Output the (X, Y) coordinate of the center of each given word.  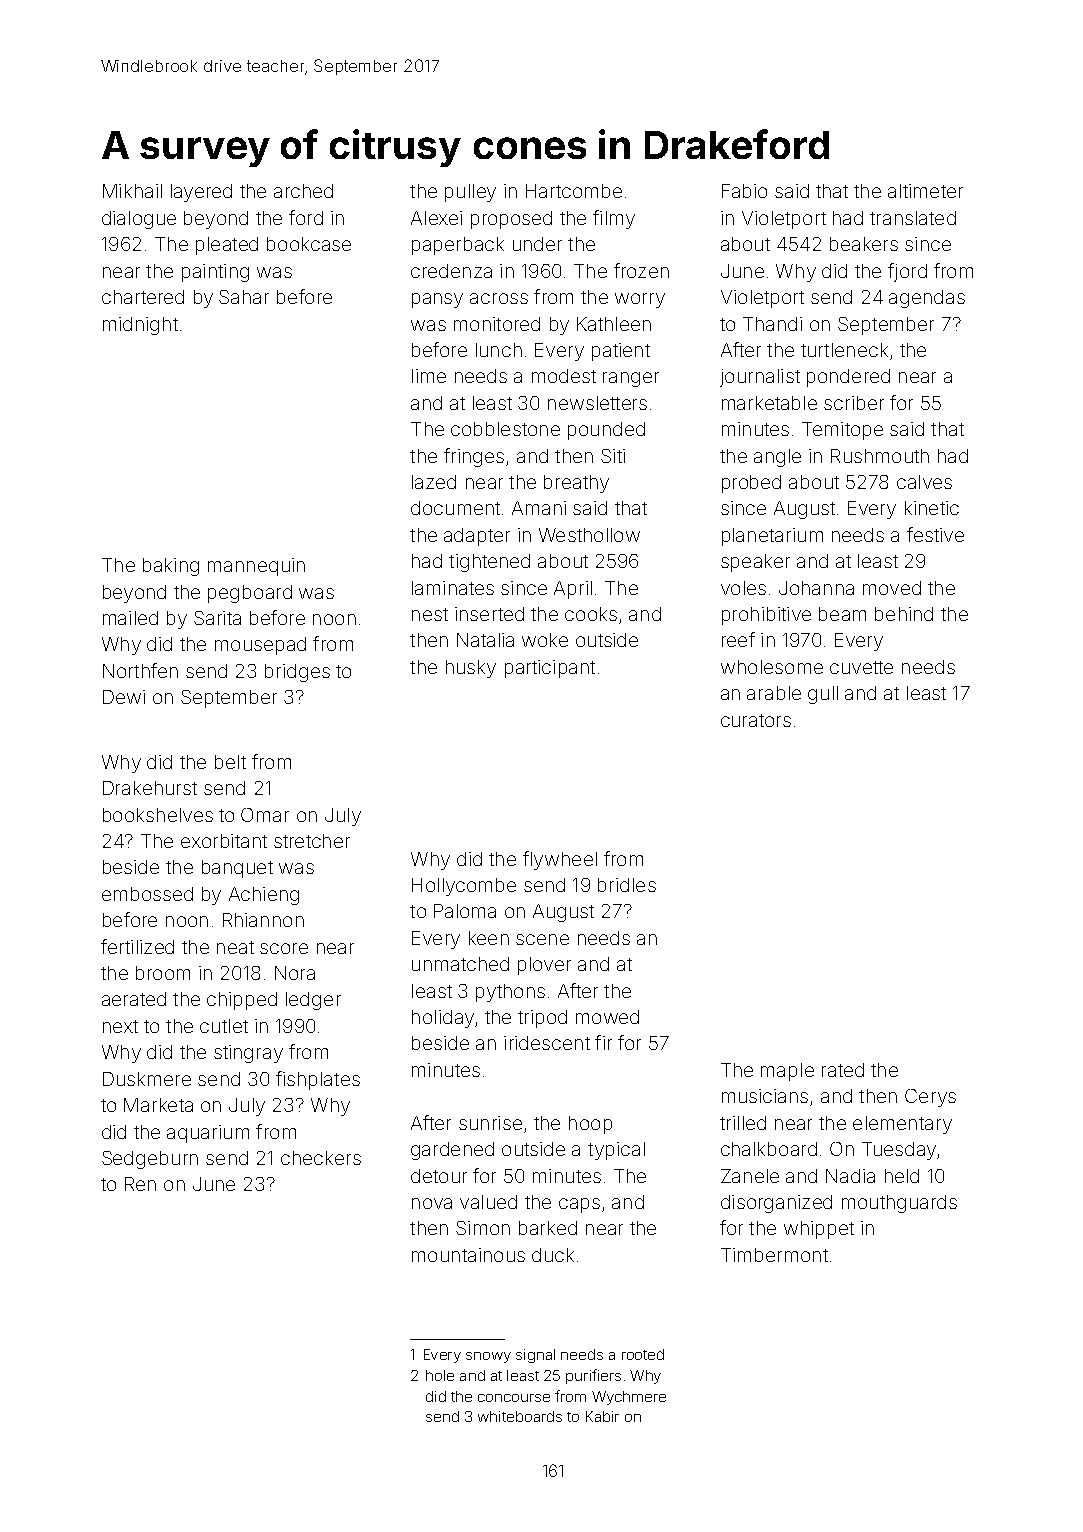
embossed (147, 894)
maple (787, 1072)
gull (823, 695)
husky (471, 669)
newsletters (597, 403)
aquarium (208, 1134)
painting (215, 273)
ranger (631, 379)
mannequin (256, 567)
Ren (140, 1184)
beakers (864, 244)
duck (553, 1255)
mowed (607, 1017)
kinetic (932, 508)
